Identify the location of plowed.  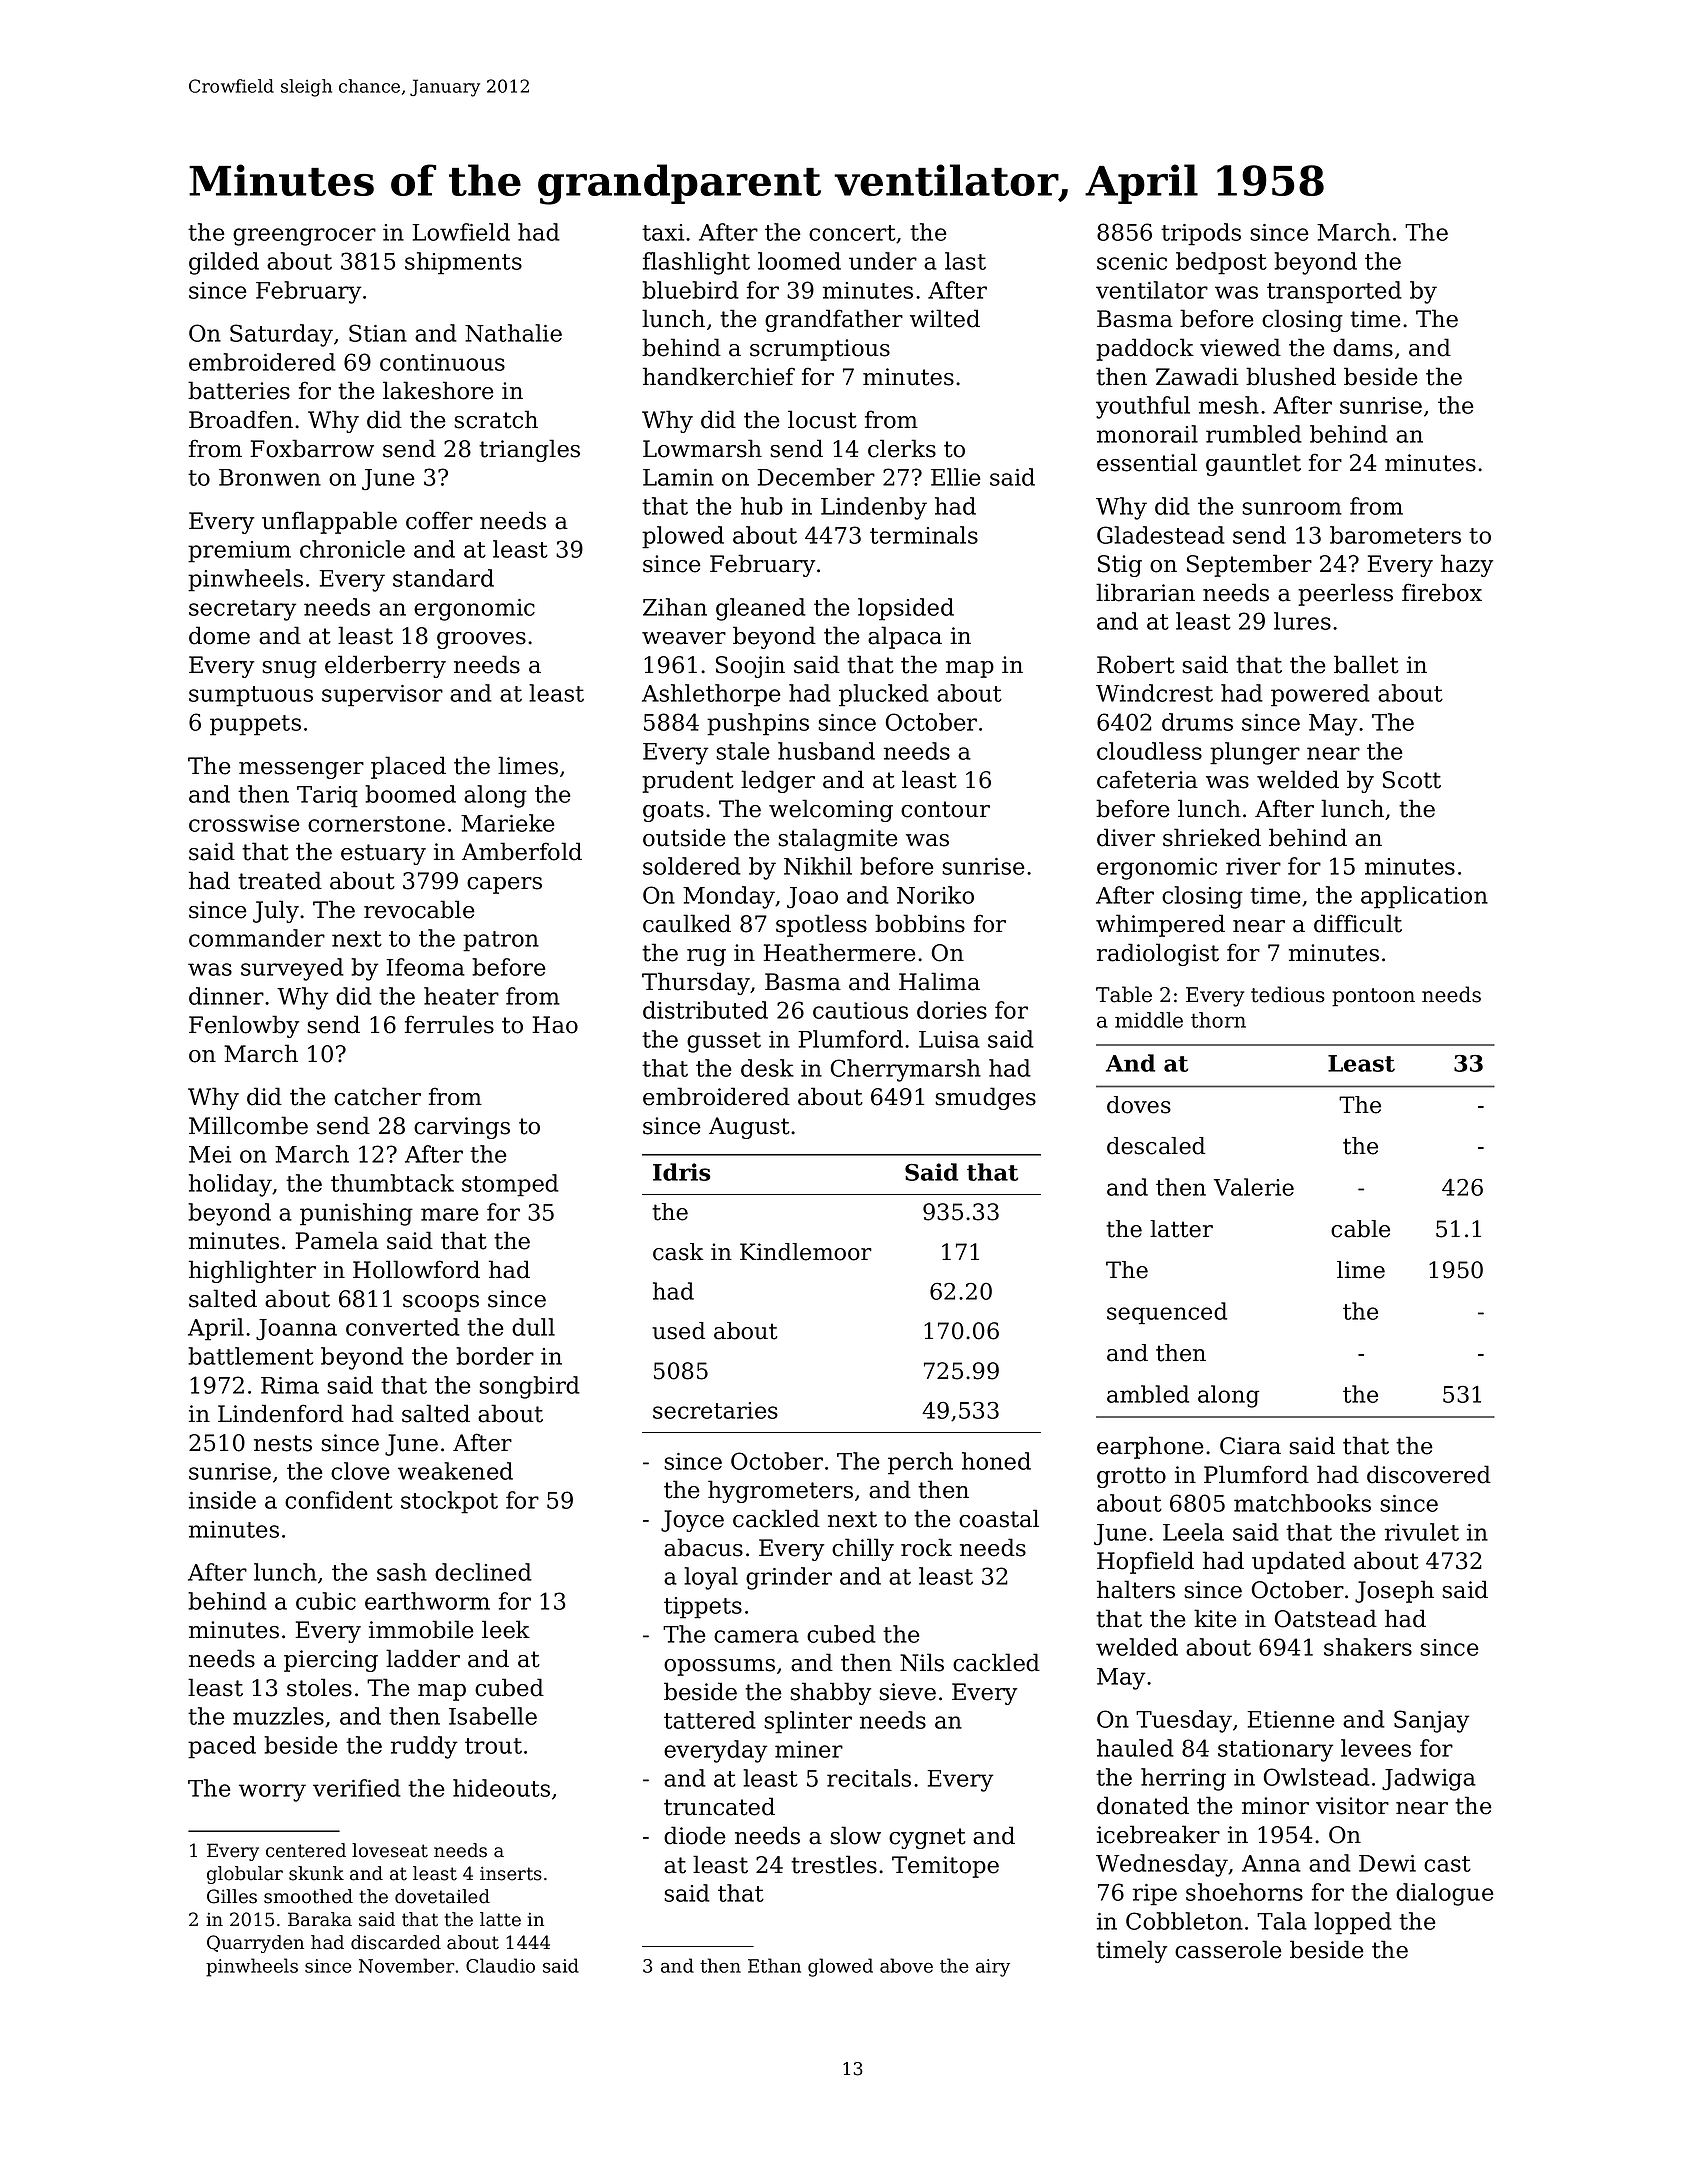
(683, 537).
